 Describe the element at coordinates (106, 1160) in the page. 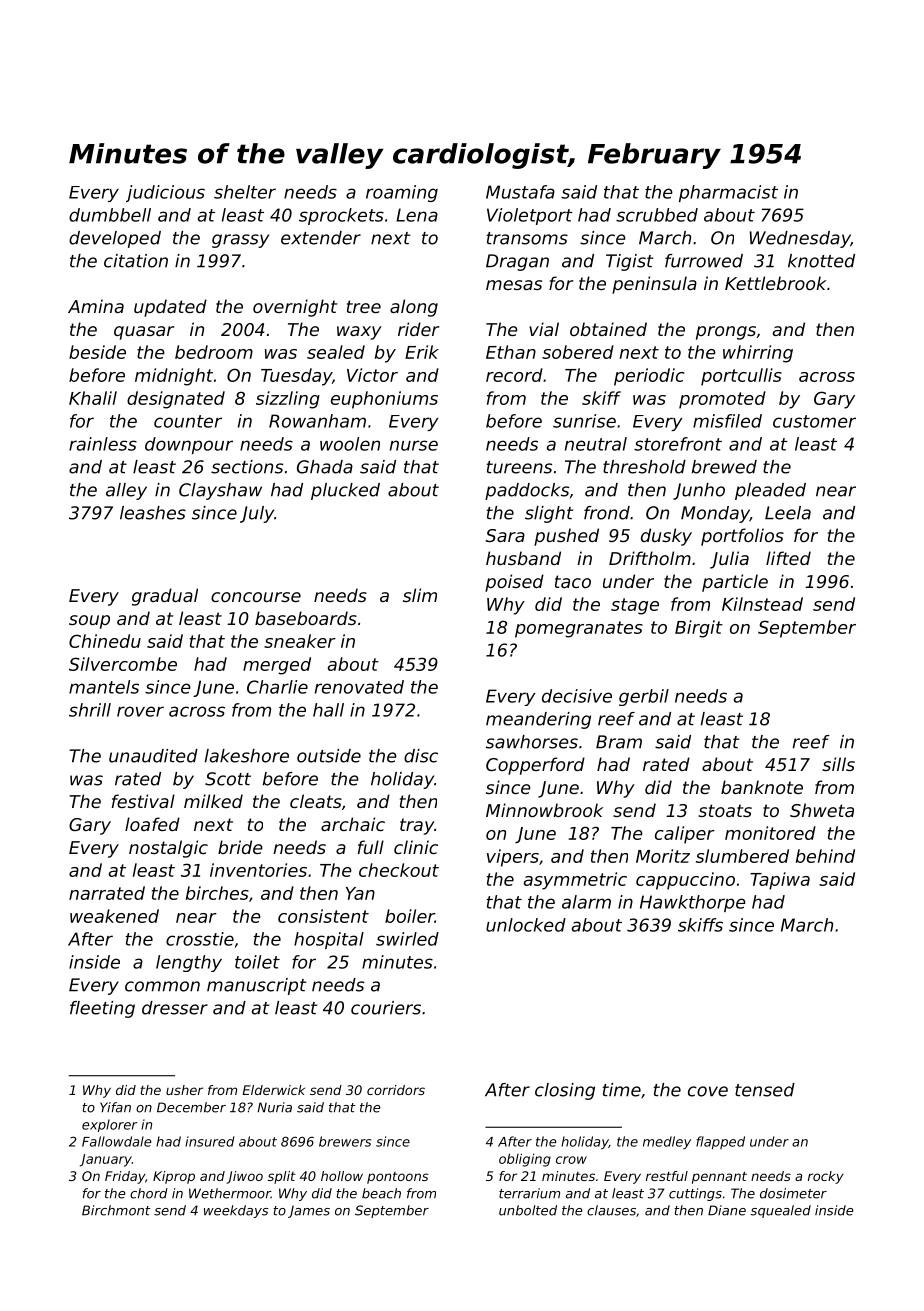

I see `January` at that location.
